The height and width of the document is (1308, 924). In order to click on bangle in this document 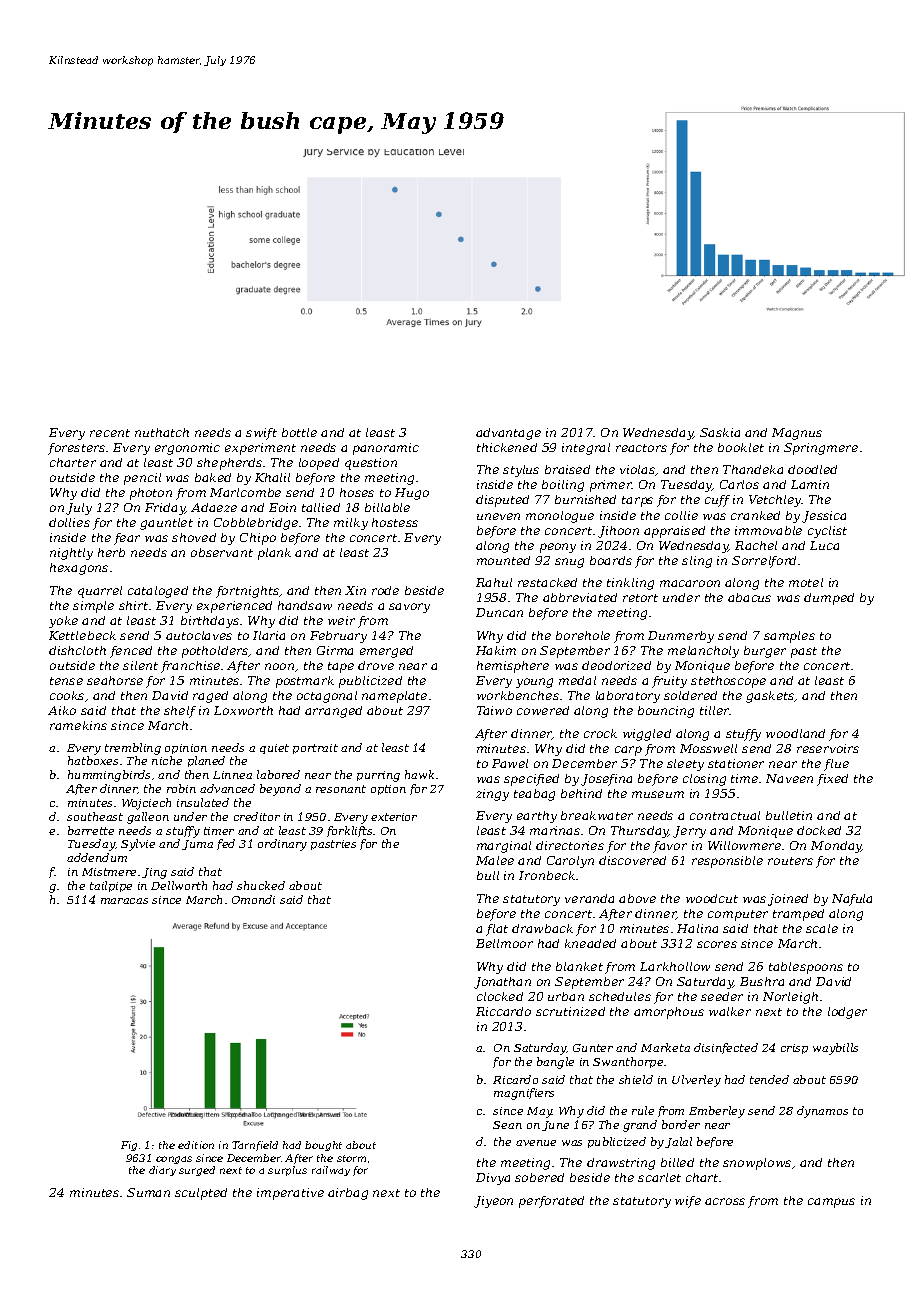, I will do `click(555, 1063)`.
